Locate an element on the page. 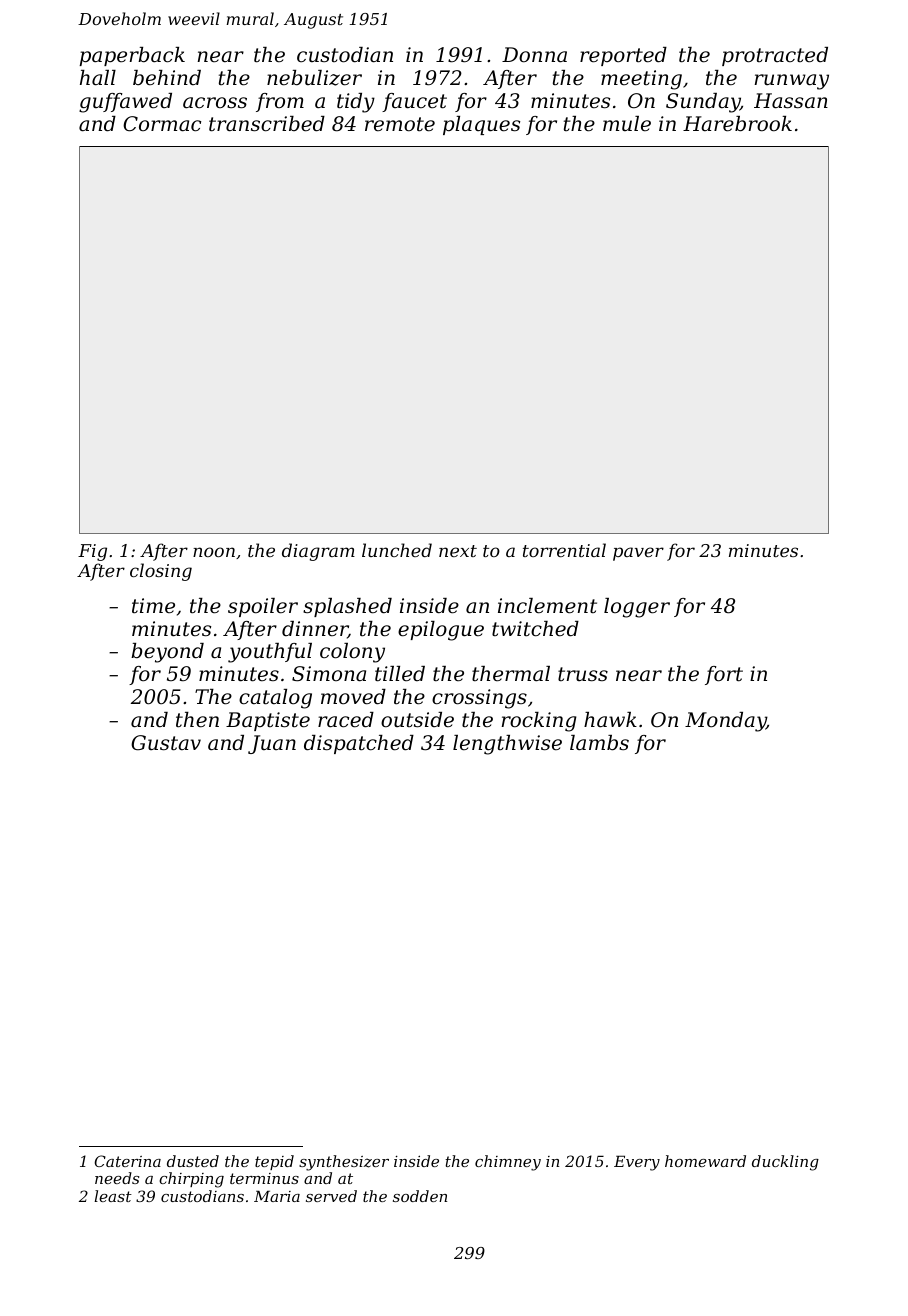 The image size is (908, 1316). transcribed is located at coordinates (267, 124).
